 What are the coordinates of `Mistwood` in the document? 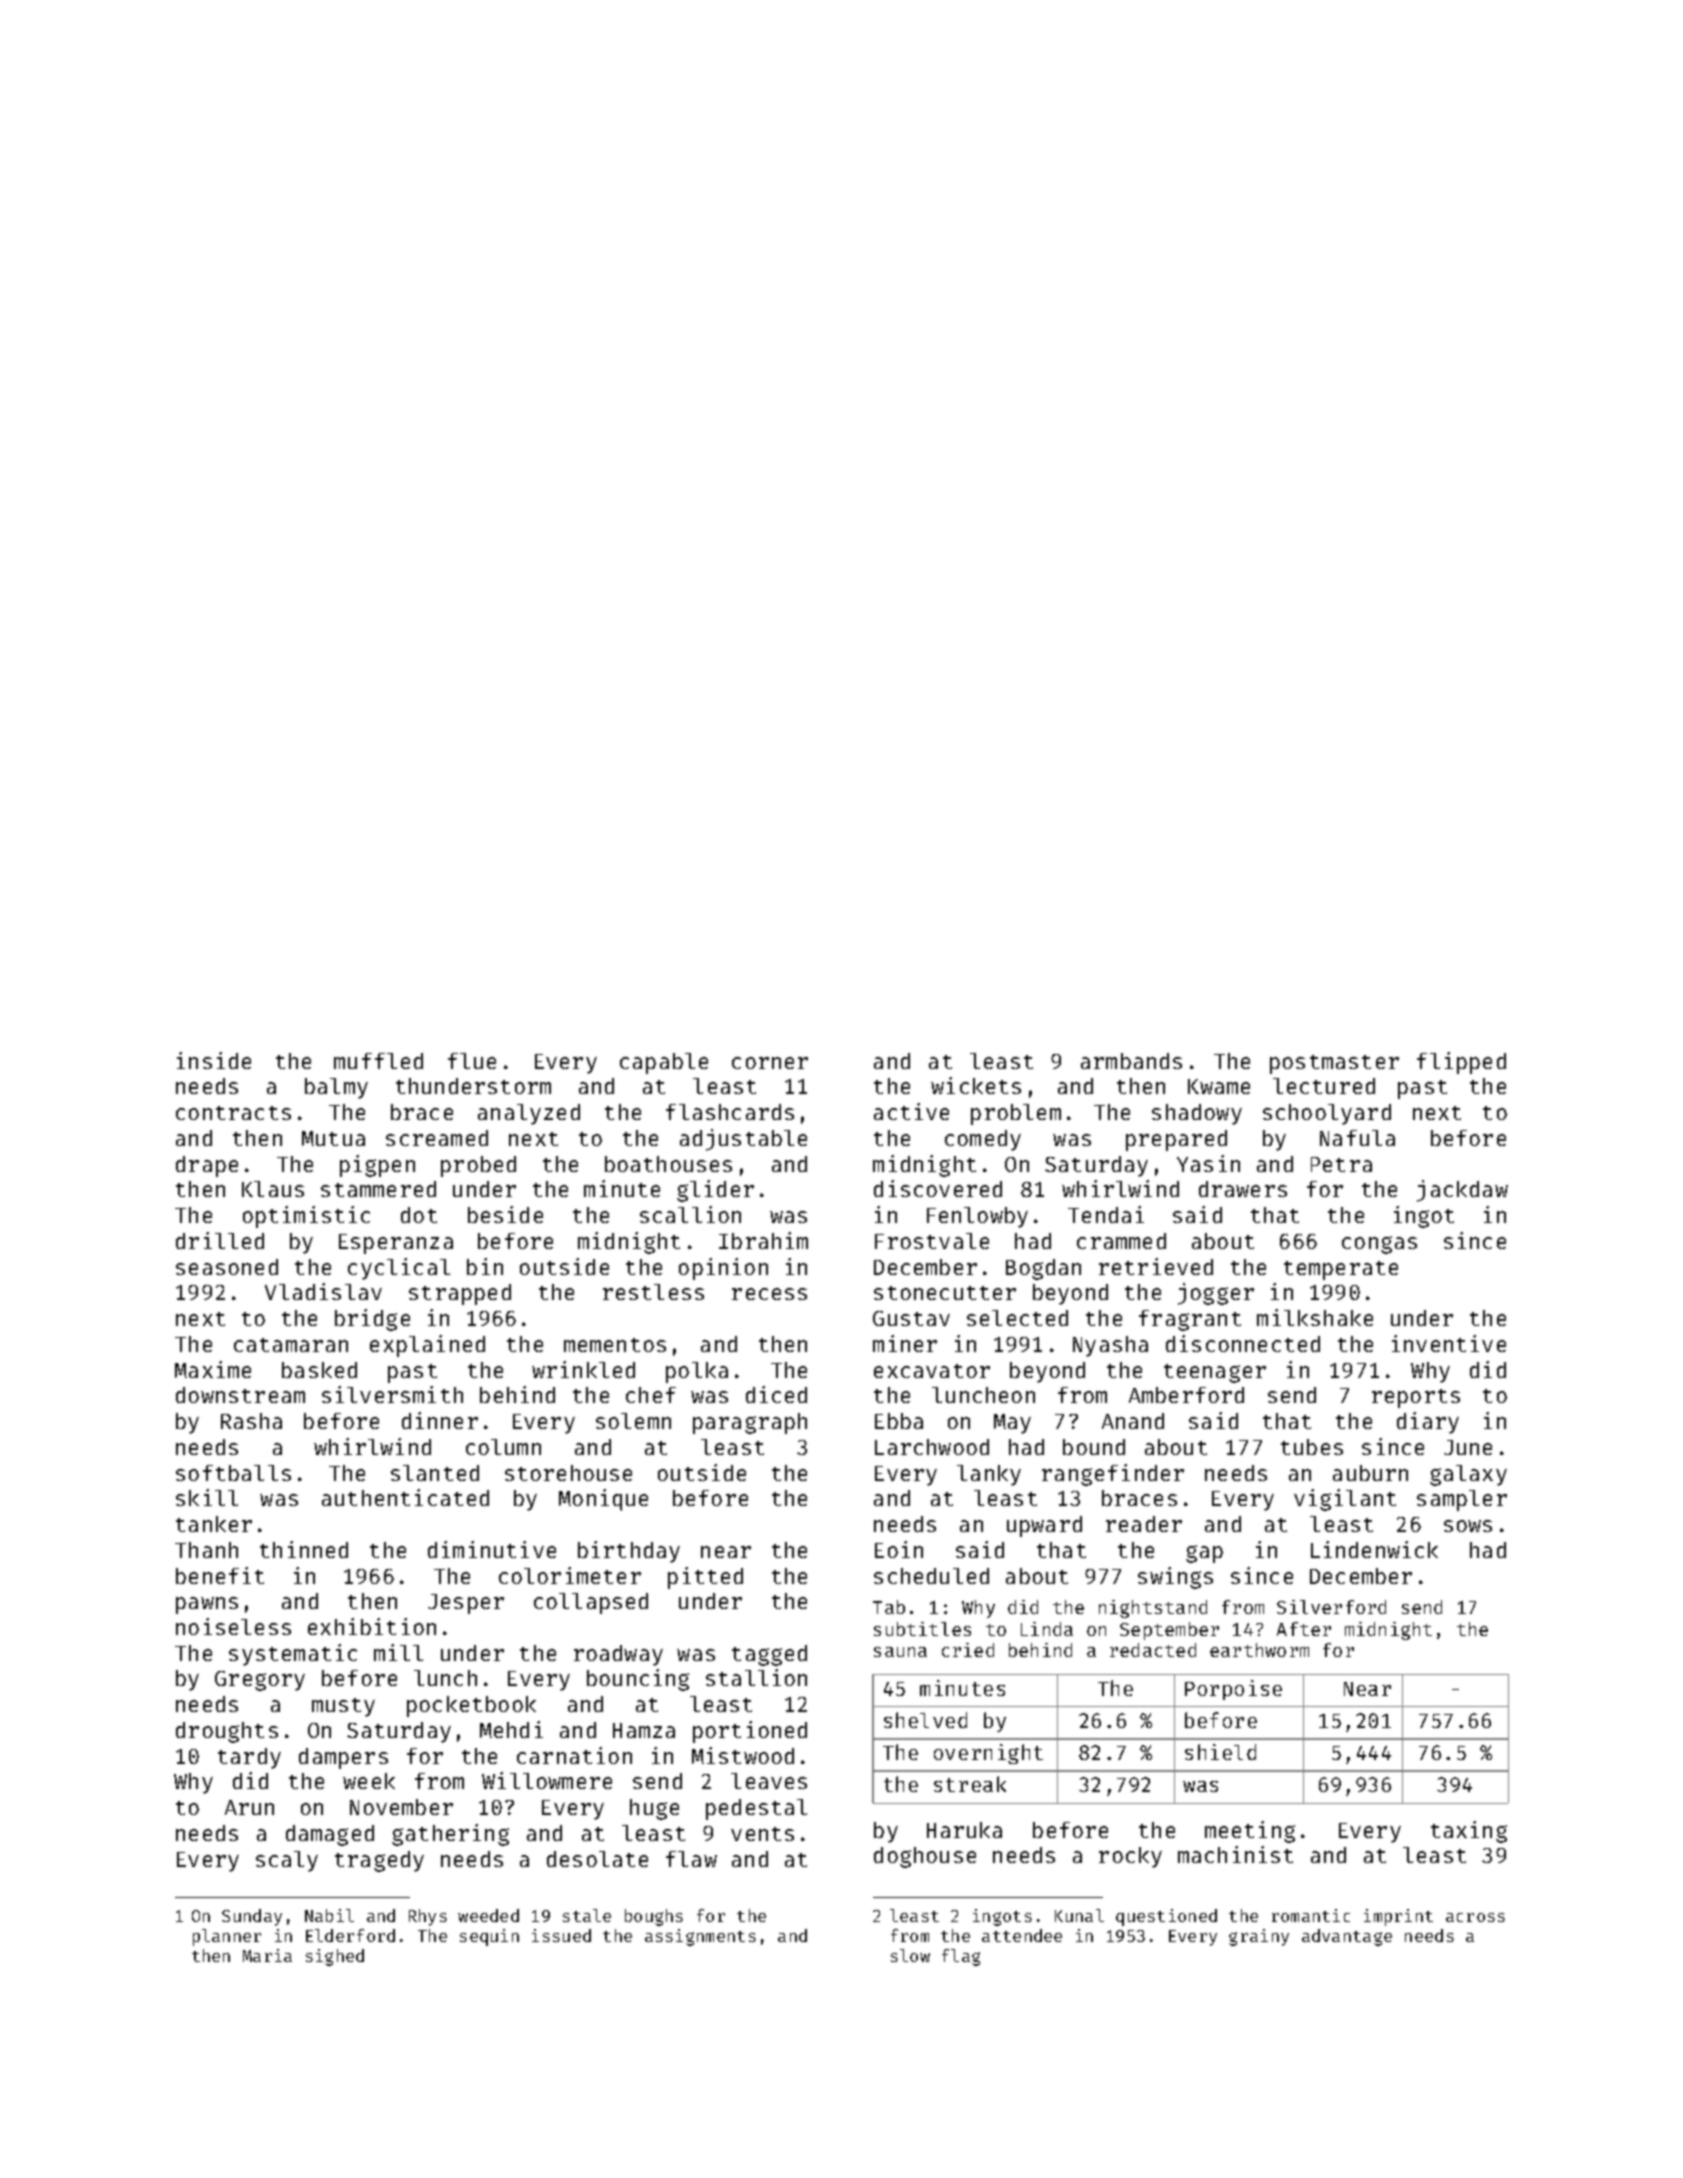 It's located at (743, 1755).
